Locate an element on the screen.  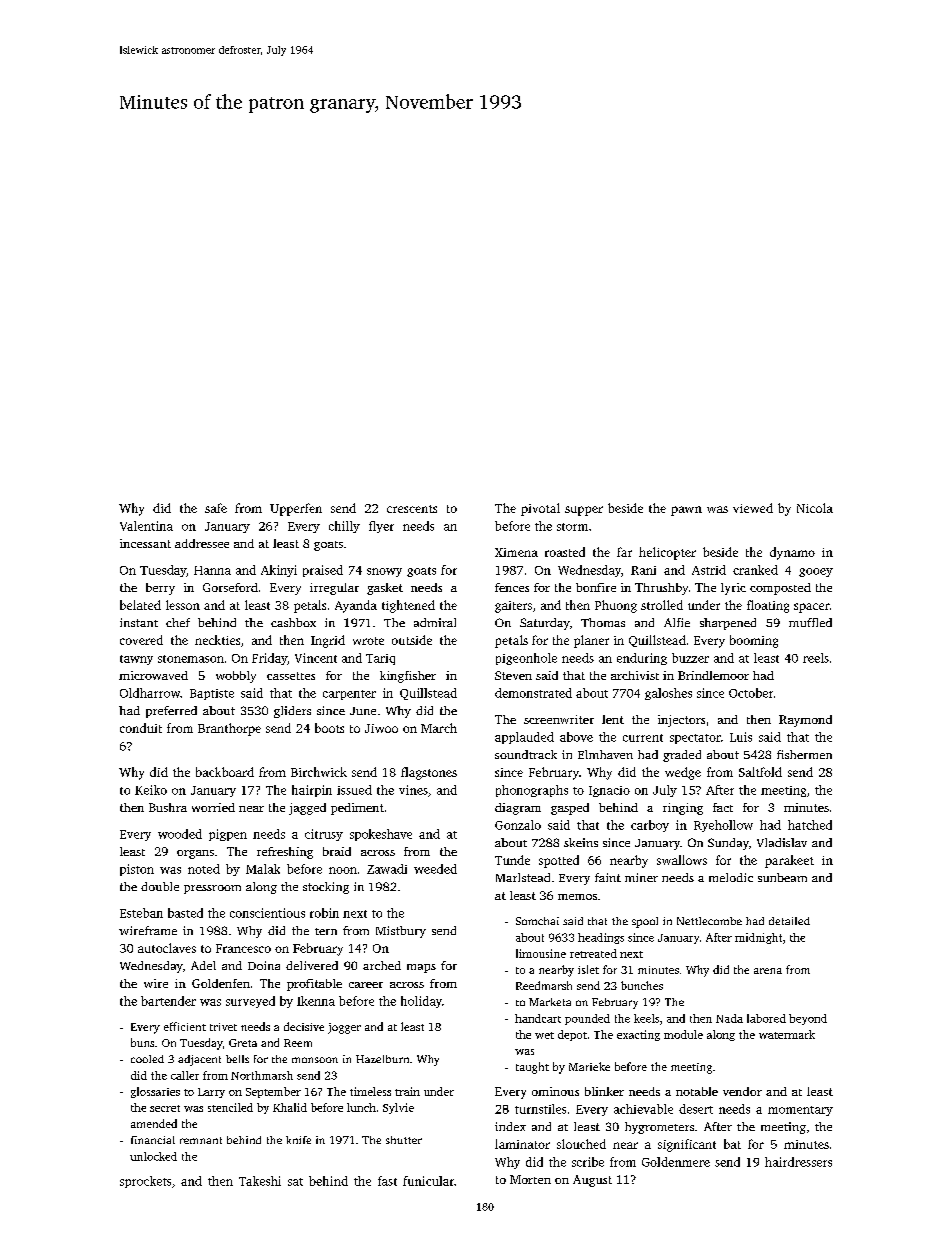
Steven is located at coordinates (513, 675).
